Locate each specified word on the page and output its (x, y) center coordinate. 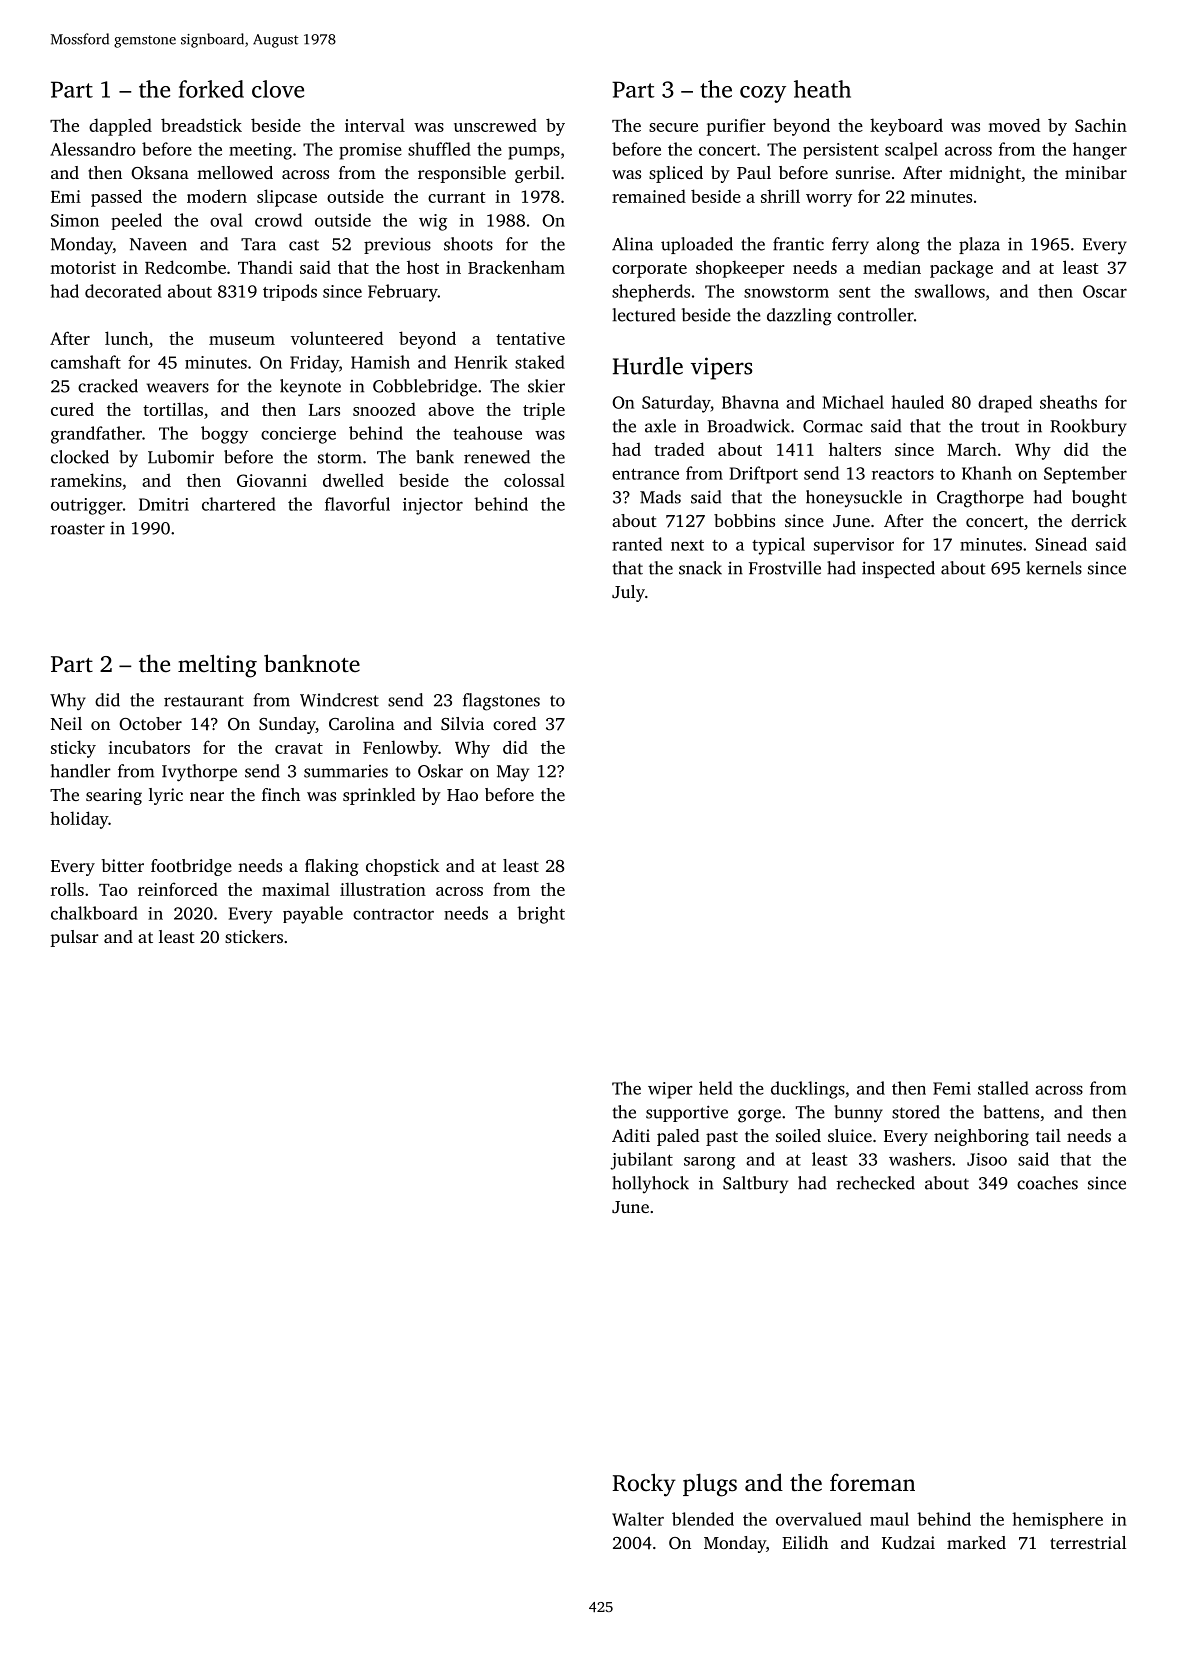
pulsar (74, 938)
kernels (1054, 568)
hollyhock (650, 1184)
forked (211, 89)
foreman (872, 1482)
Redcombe (185, 267)
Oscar (1105, 291)
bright (541, 915)
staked (540, 362)
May (513, 773)
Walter (638, 1519)
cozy (763, 94)
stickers (254, 936)
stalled (1003, 1088)
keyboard (906, 127)
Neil (66, 723)
